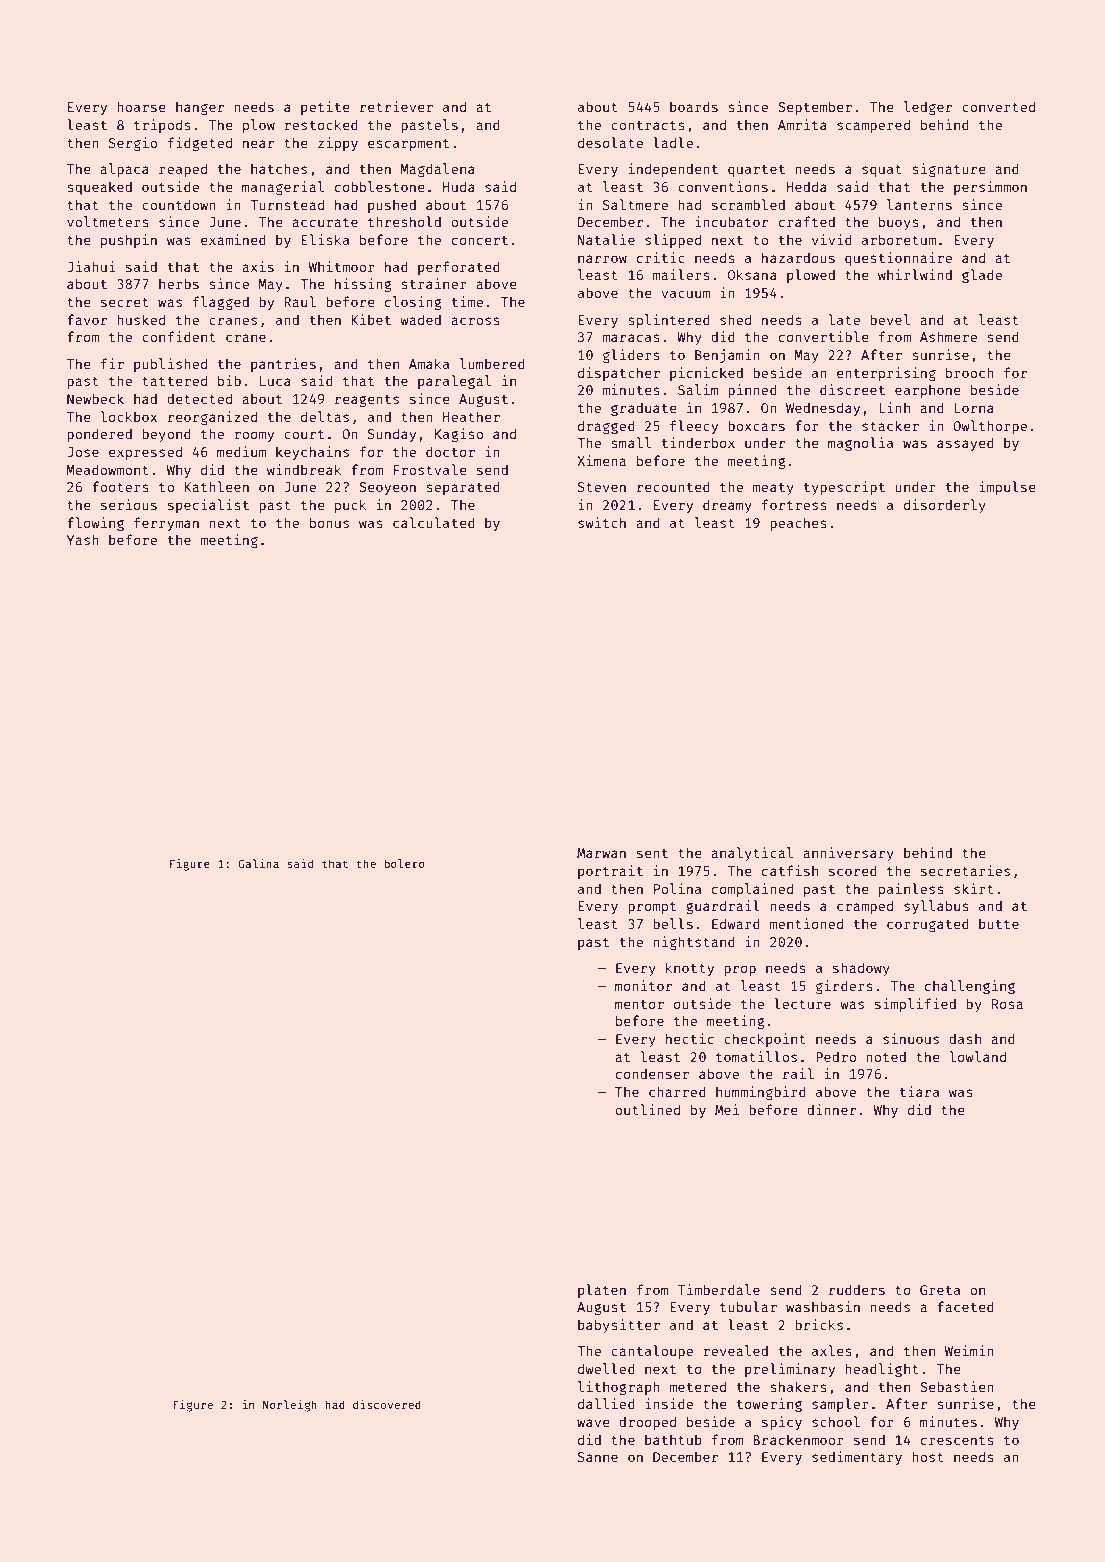 The width and height of the screenshot is (1105, 1562). I want to click on perforated, so click(459, 268).
